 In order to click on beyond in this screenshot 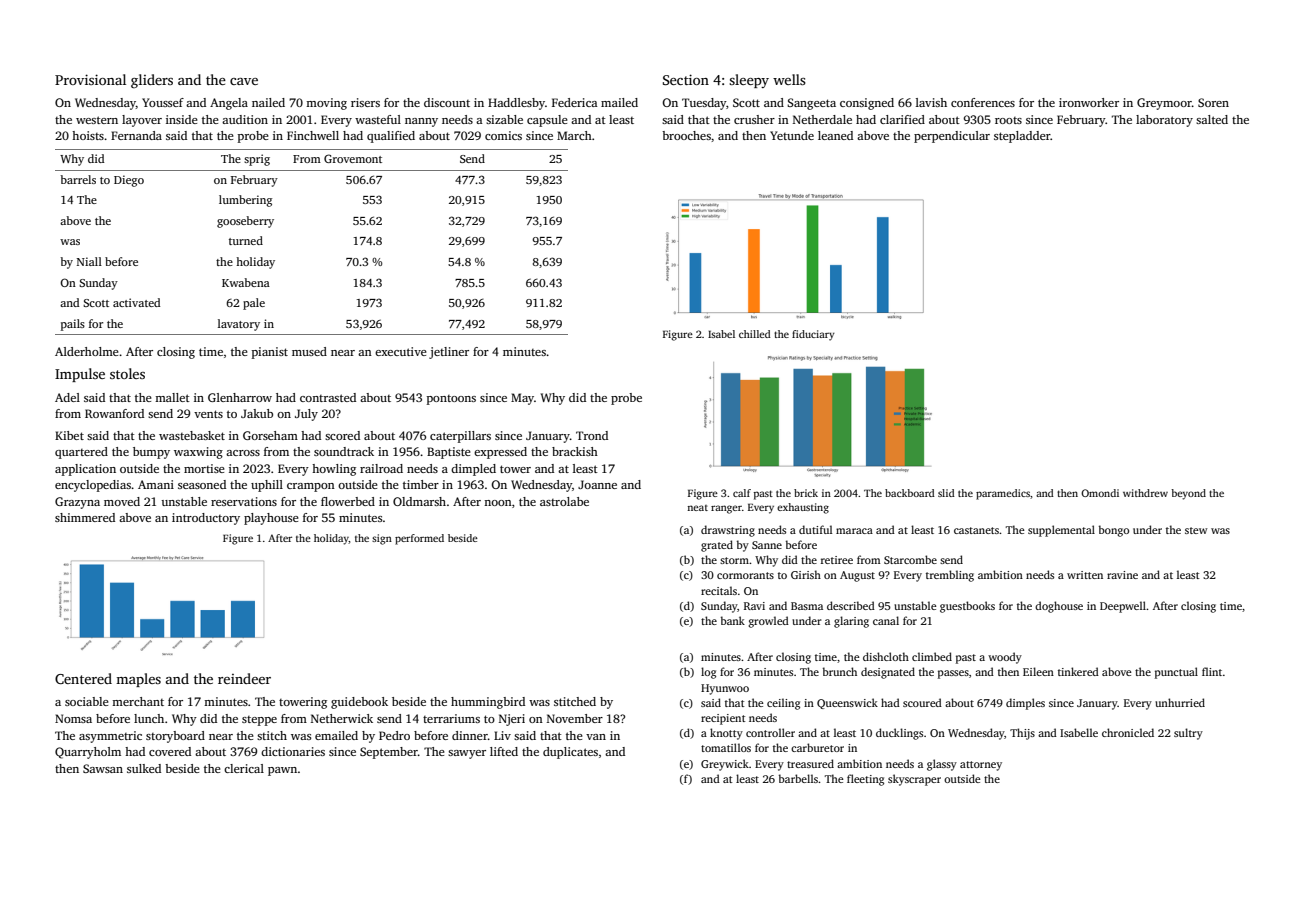, I will do `click(1188, 494)`.
